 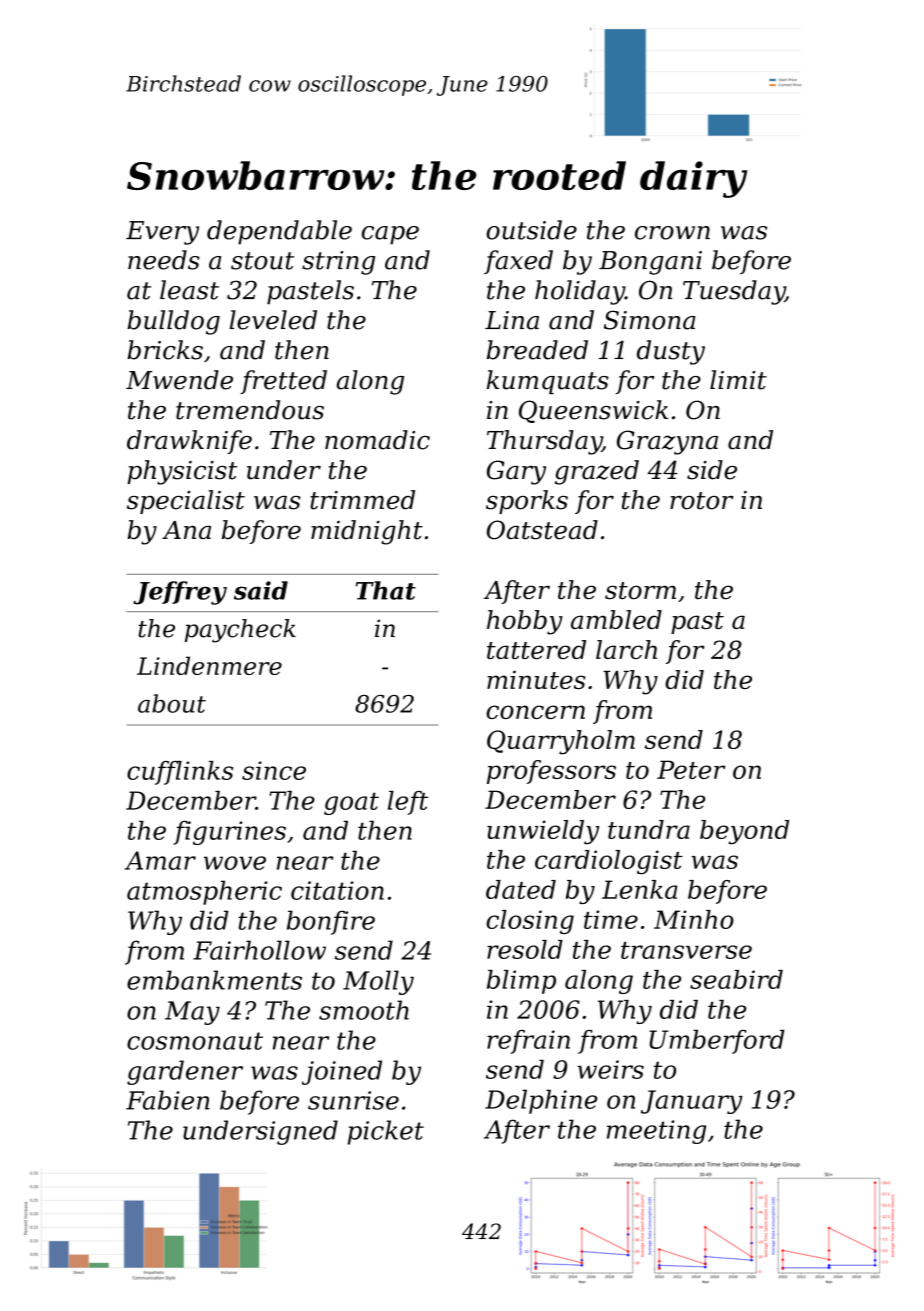 I want to click on Ana, so click(x=186, y=530).
